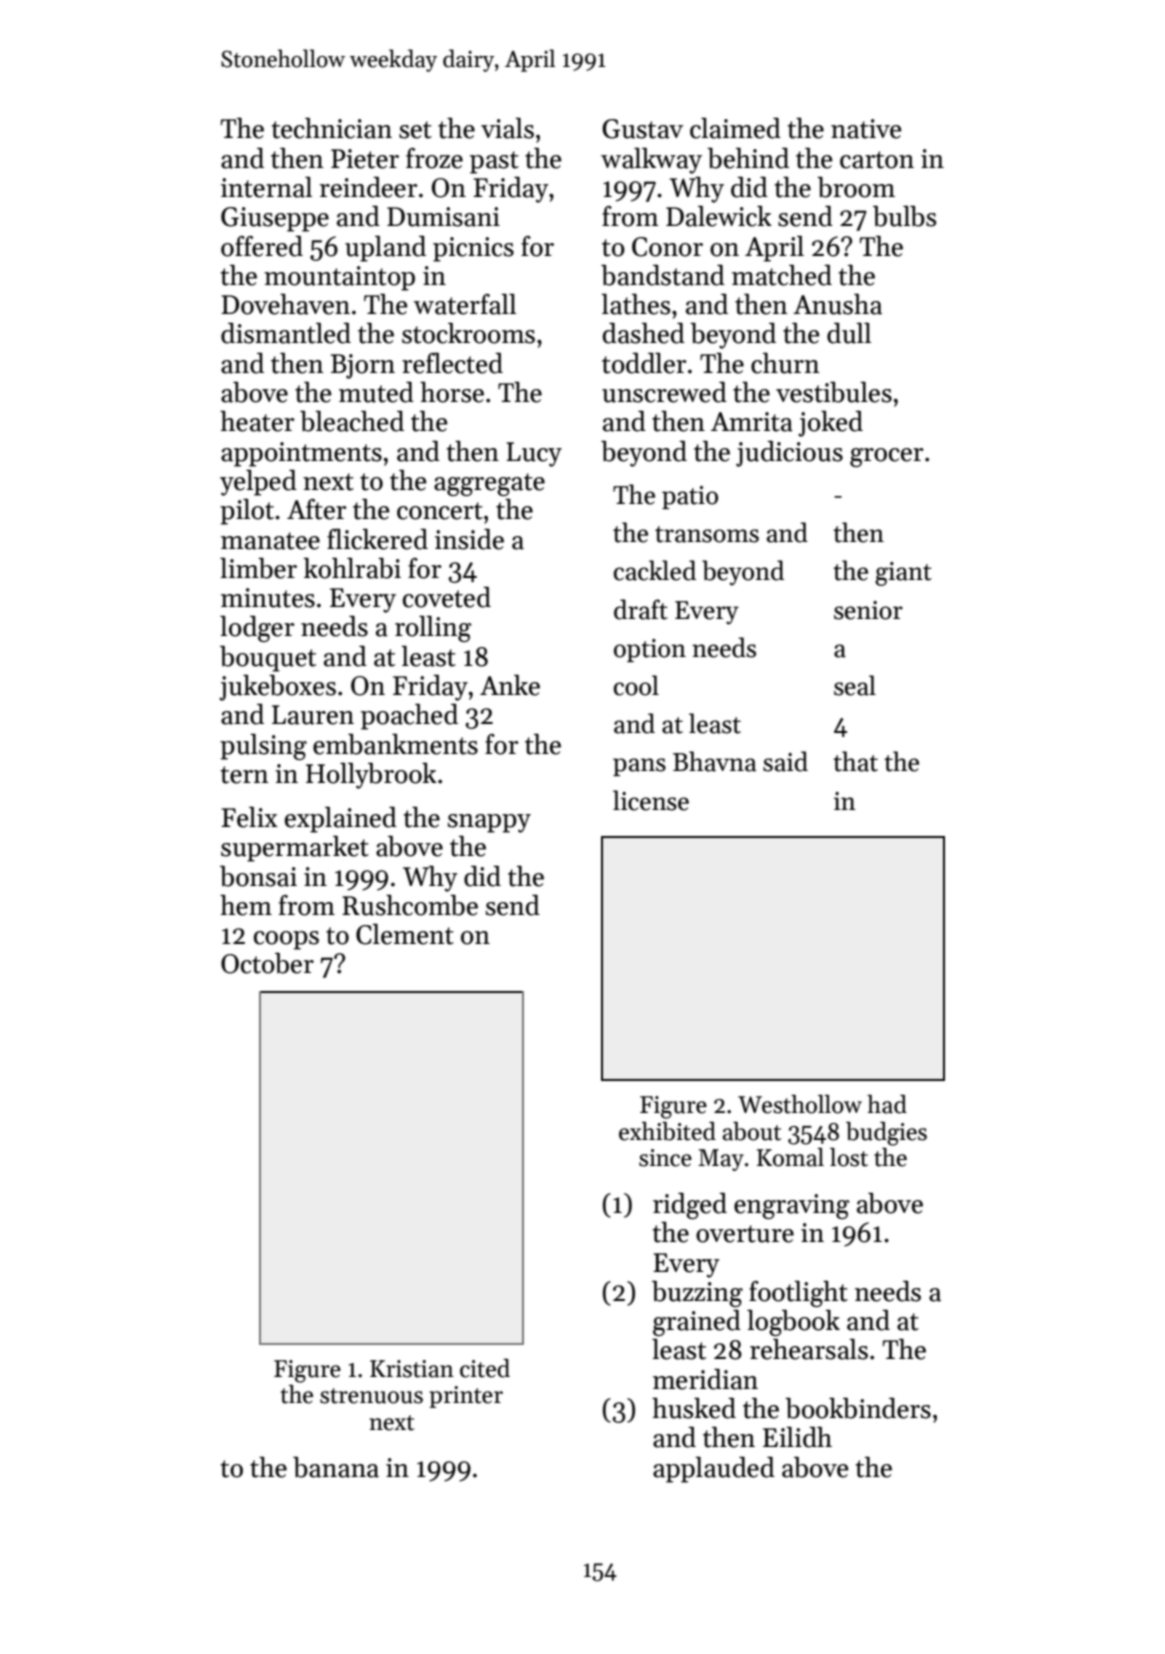 This screenshot has width=1165, height=1654. I want to click on strenuous, so click(371, 1396).
